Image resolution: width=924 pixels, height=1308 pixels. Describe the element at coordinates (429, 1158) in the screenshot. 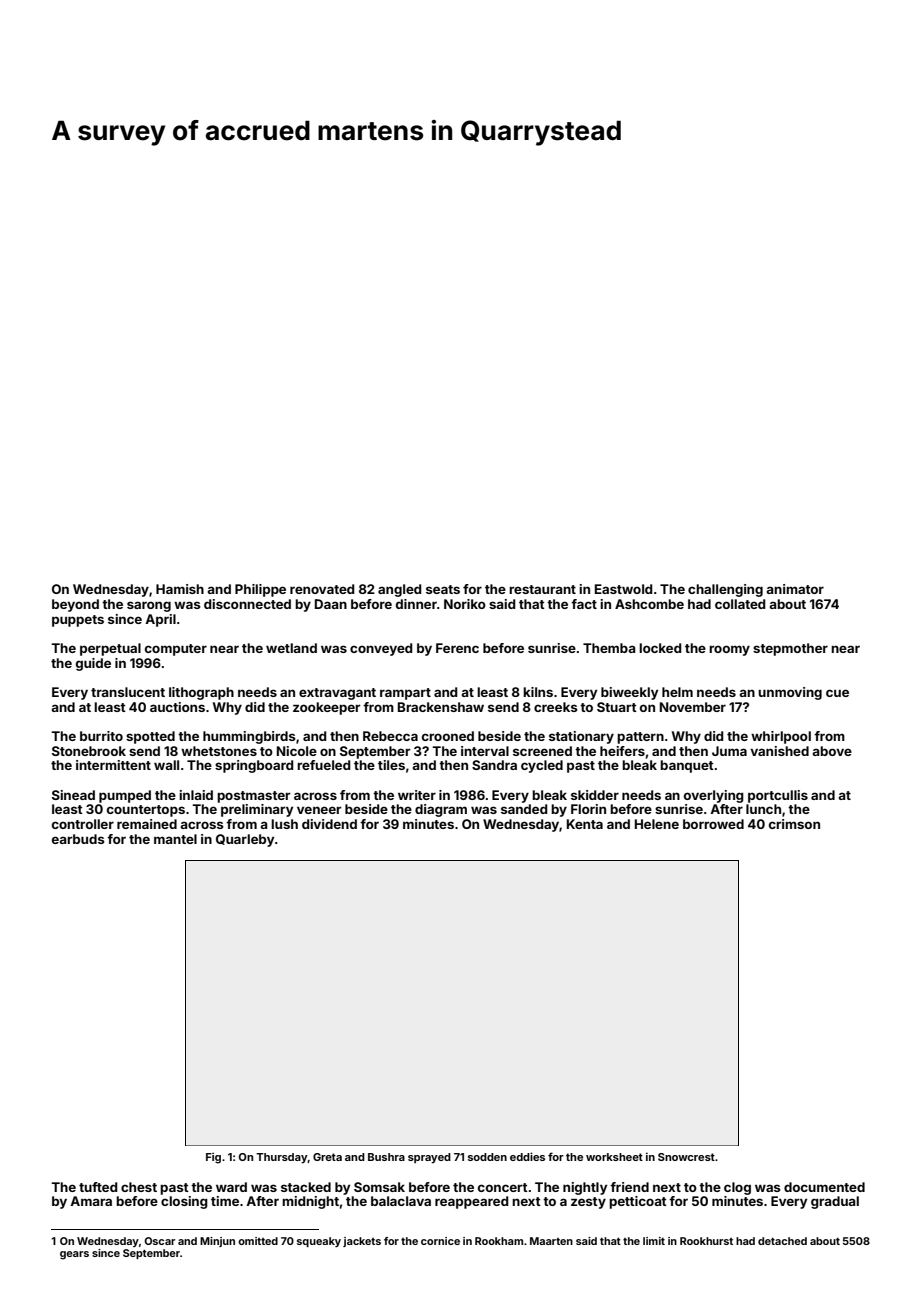

I see `sprayed` at that location.
